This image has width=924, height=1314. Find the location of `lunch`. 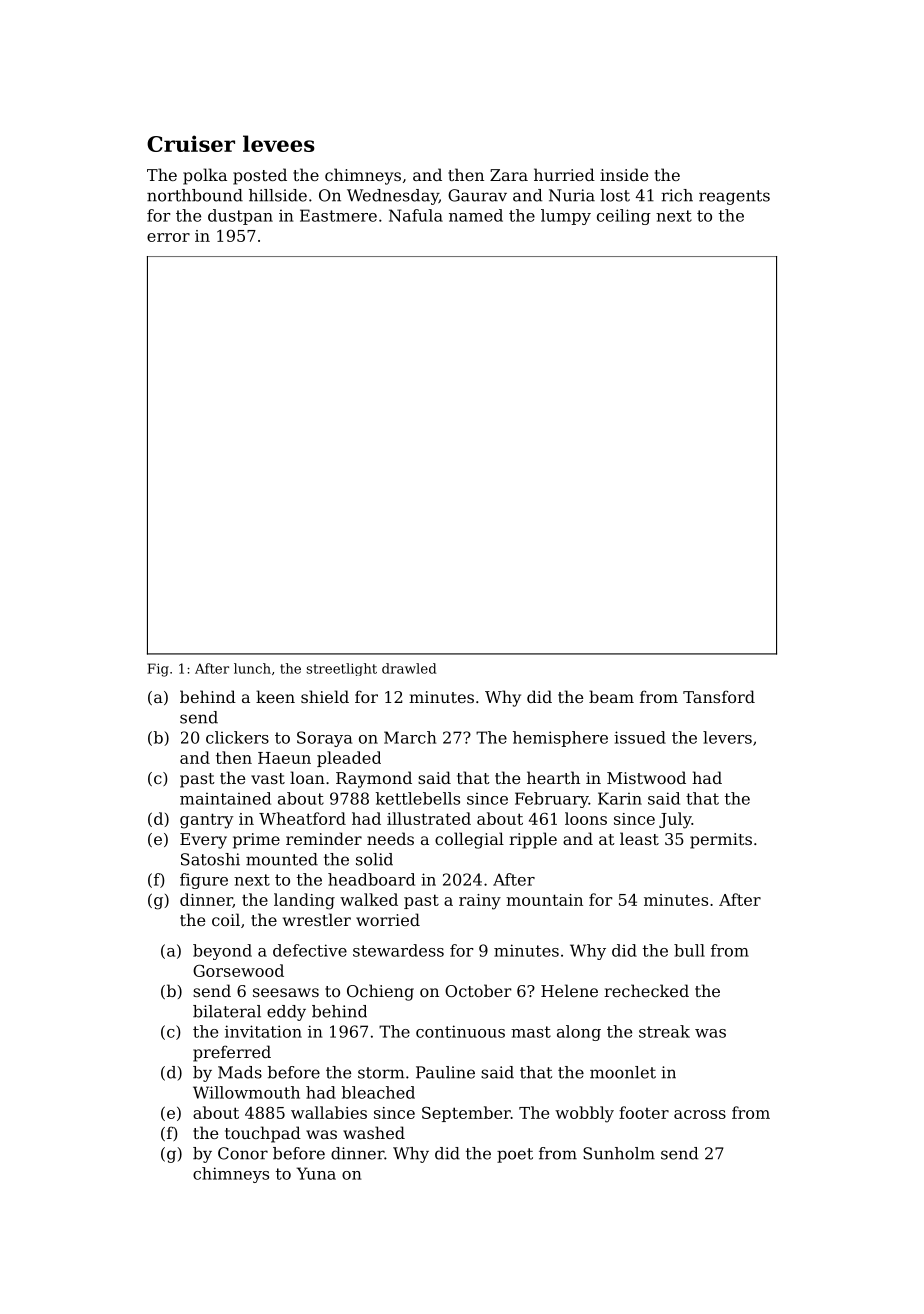

lunch is located at coordinates (252, 668).
